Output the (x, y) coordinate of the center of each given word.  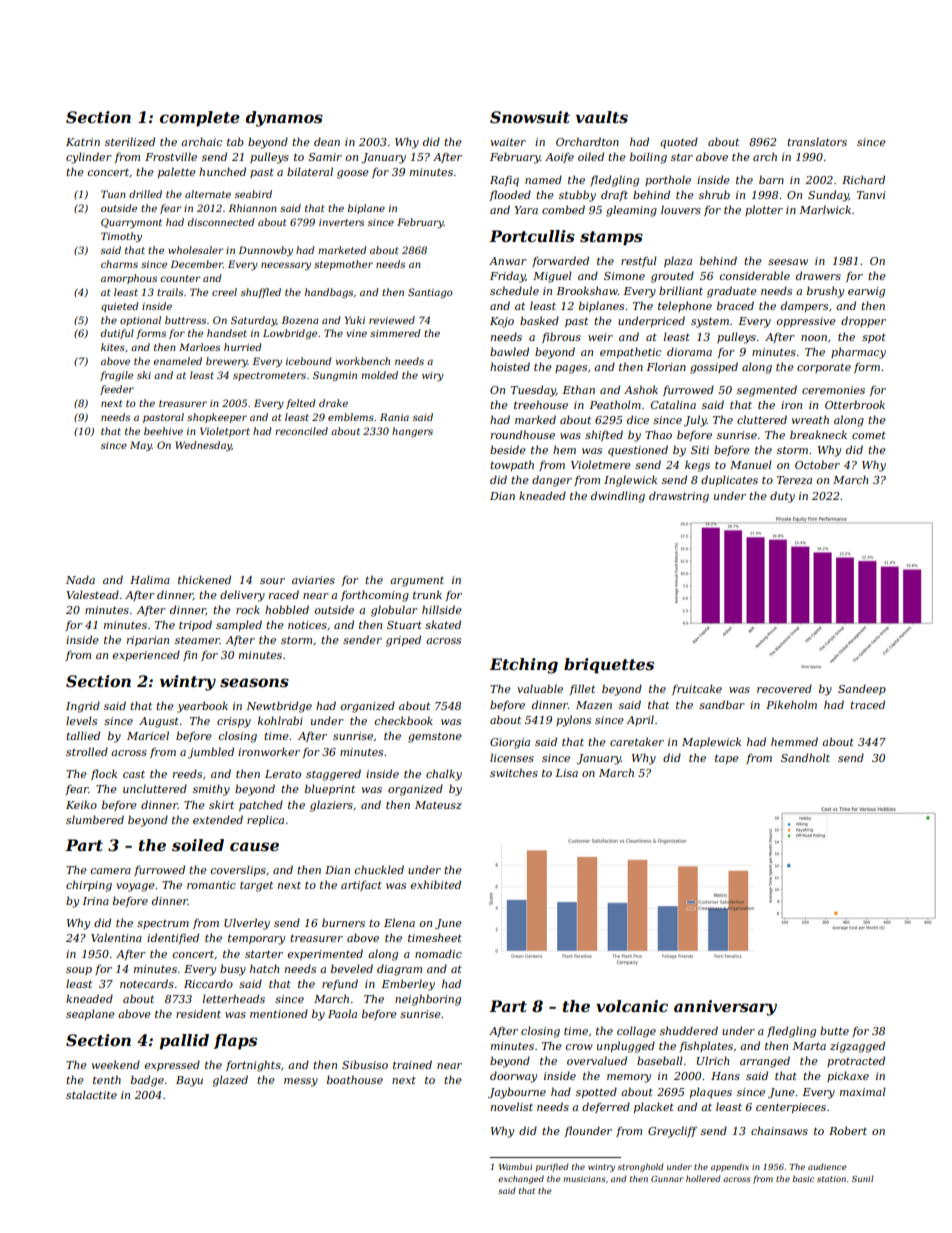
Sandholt (805, 757)
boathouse (355, 1079)
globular (394, 611)
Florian (666, 366)
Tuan (113, 194)
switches (514, 772)
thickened (204, 579)
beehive (163, 431)
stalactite (91, 1094)
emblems (351, 417)
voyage (135, 887)
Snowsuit (530, 117)
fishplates (706, 1046)
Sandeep (862, 689)
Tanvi (871, 195)
